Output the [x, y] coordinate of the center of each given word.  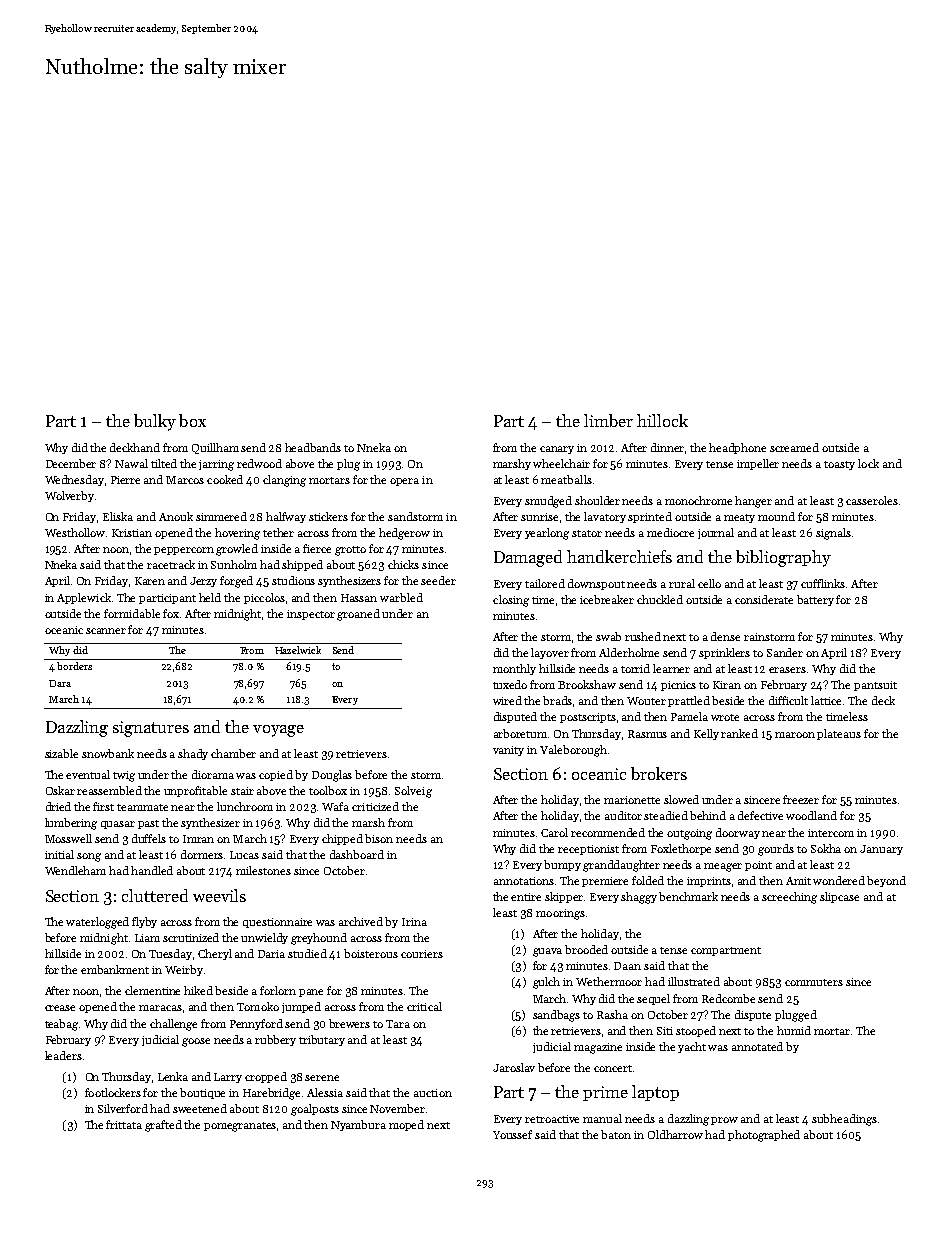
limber [608, 420]
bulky [155, 422]
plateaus [839, 734]
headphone [737, 448]
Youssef [512, 1134]
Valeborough [573, 751]
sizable [61, 753]
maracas [160, 1008]
